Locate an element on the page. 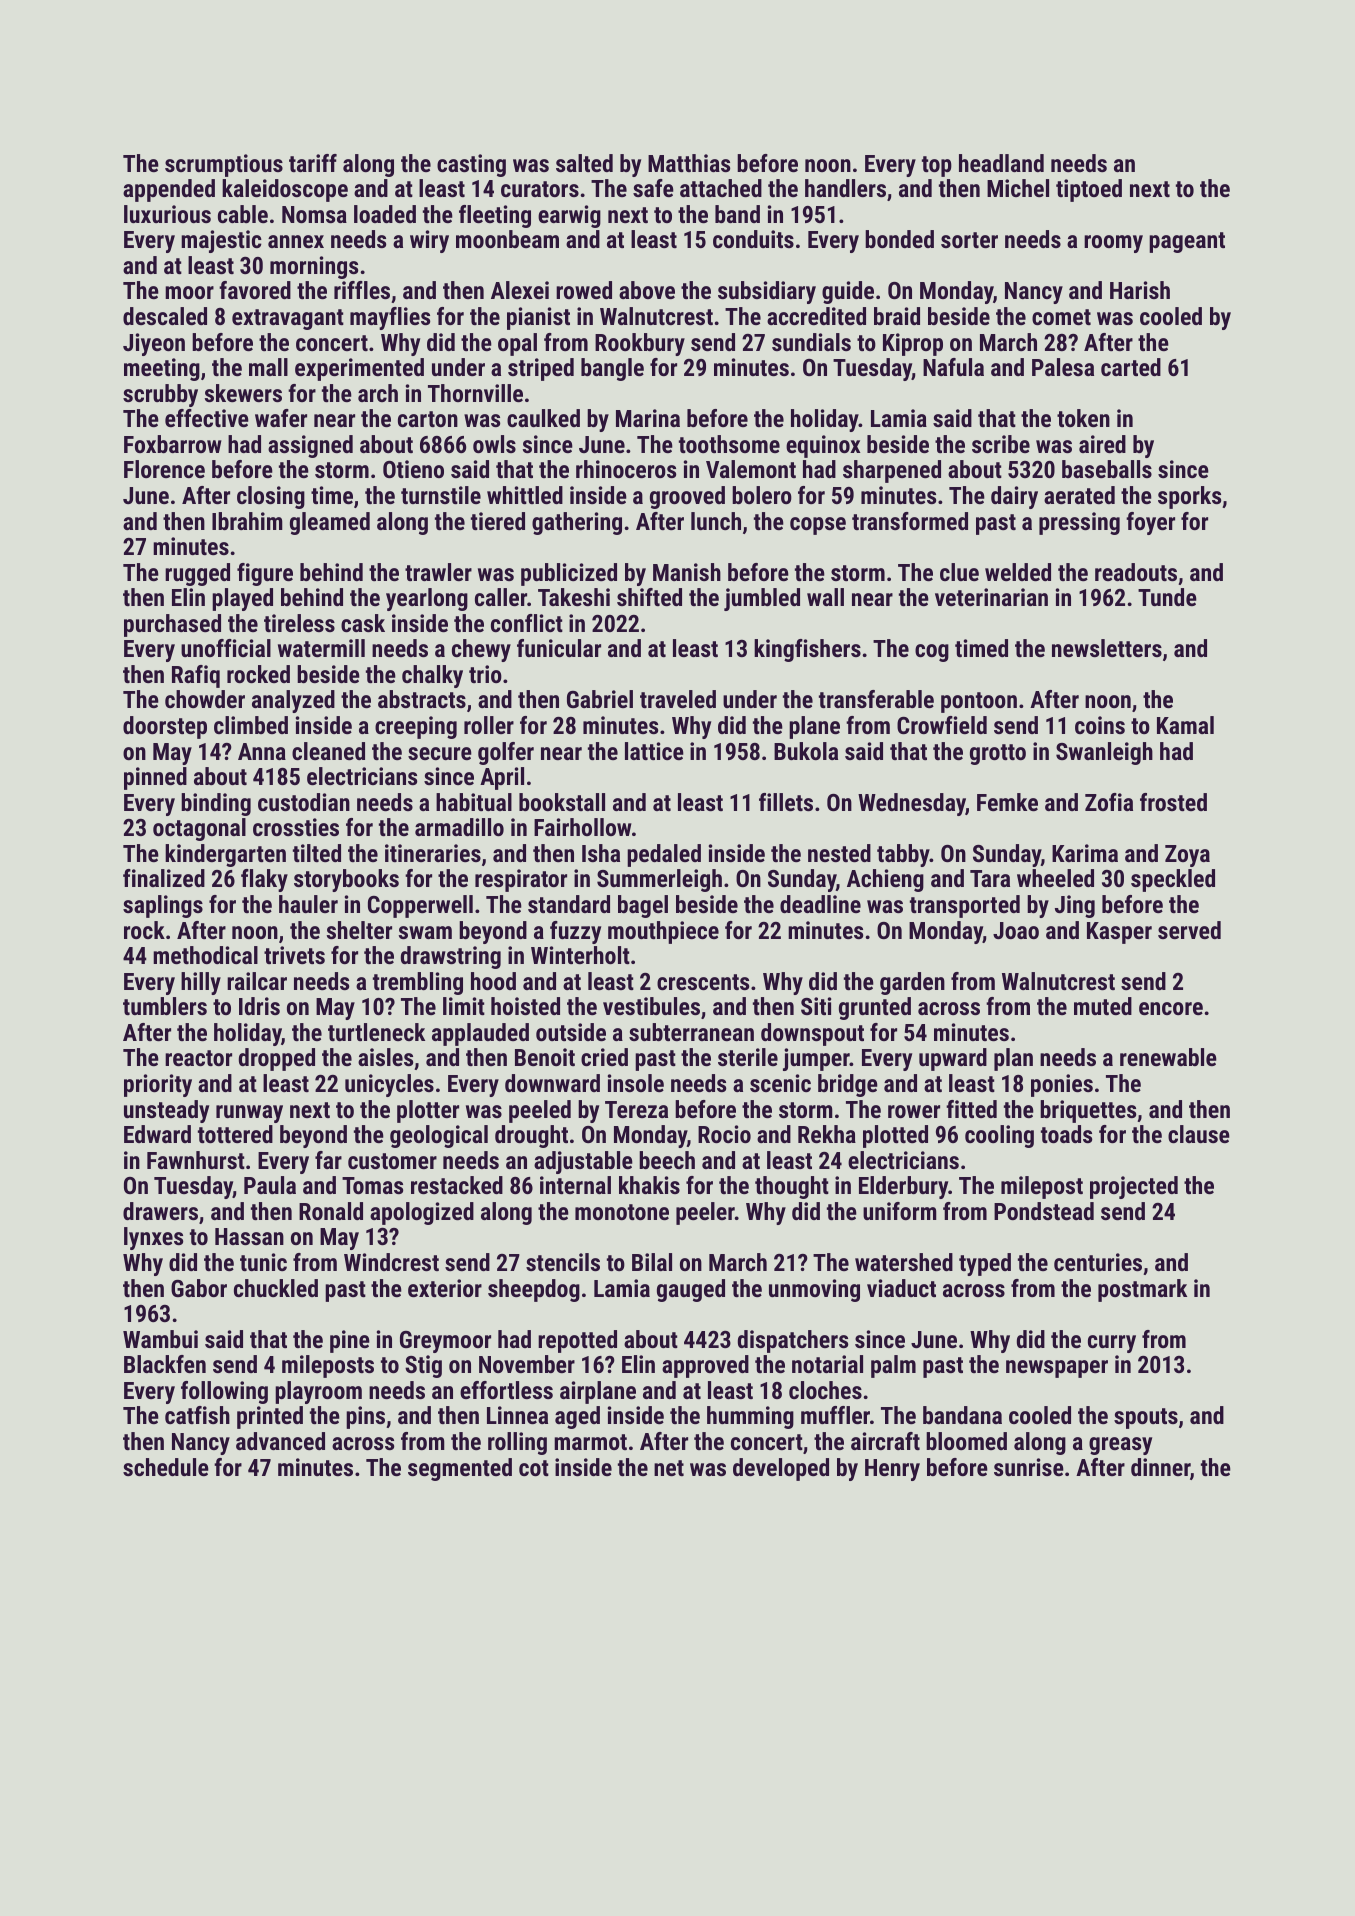 The width and height of the page is (1355, 1916). fillets is located at coordinates (786, 802).
